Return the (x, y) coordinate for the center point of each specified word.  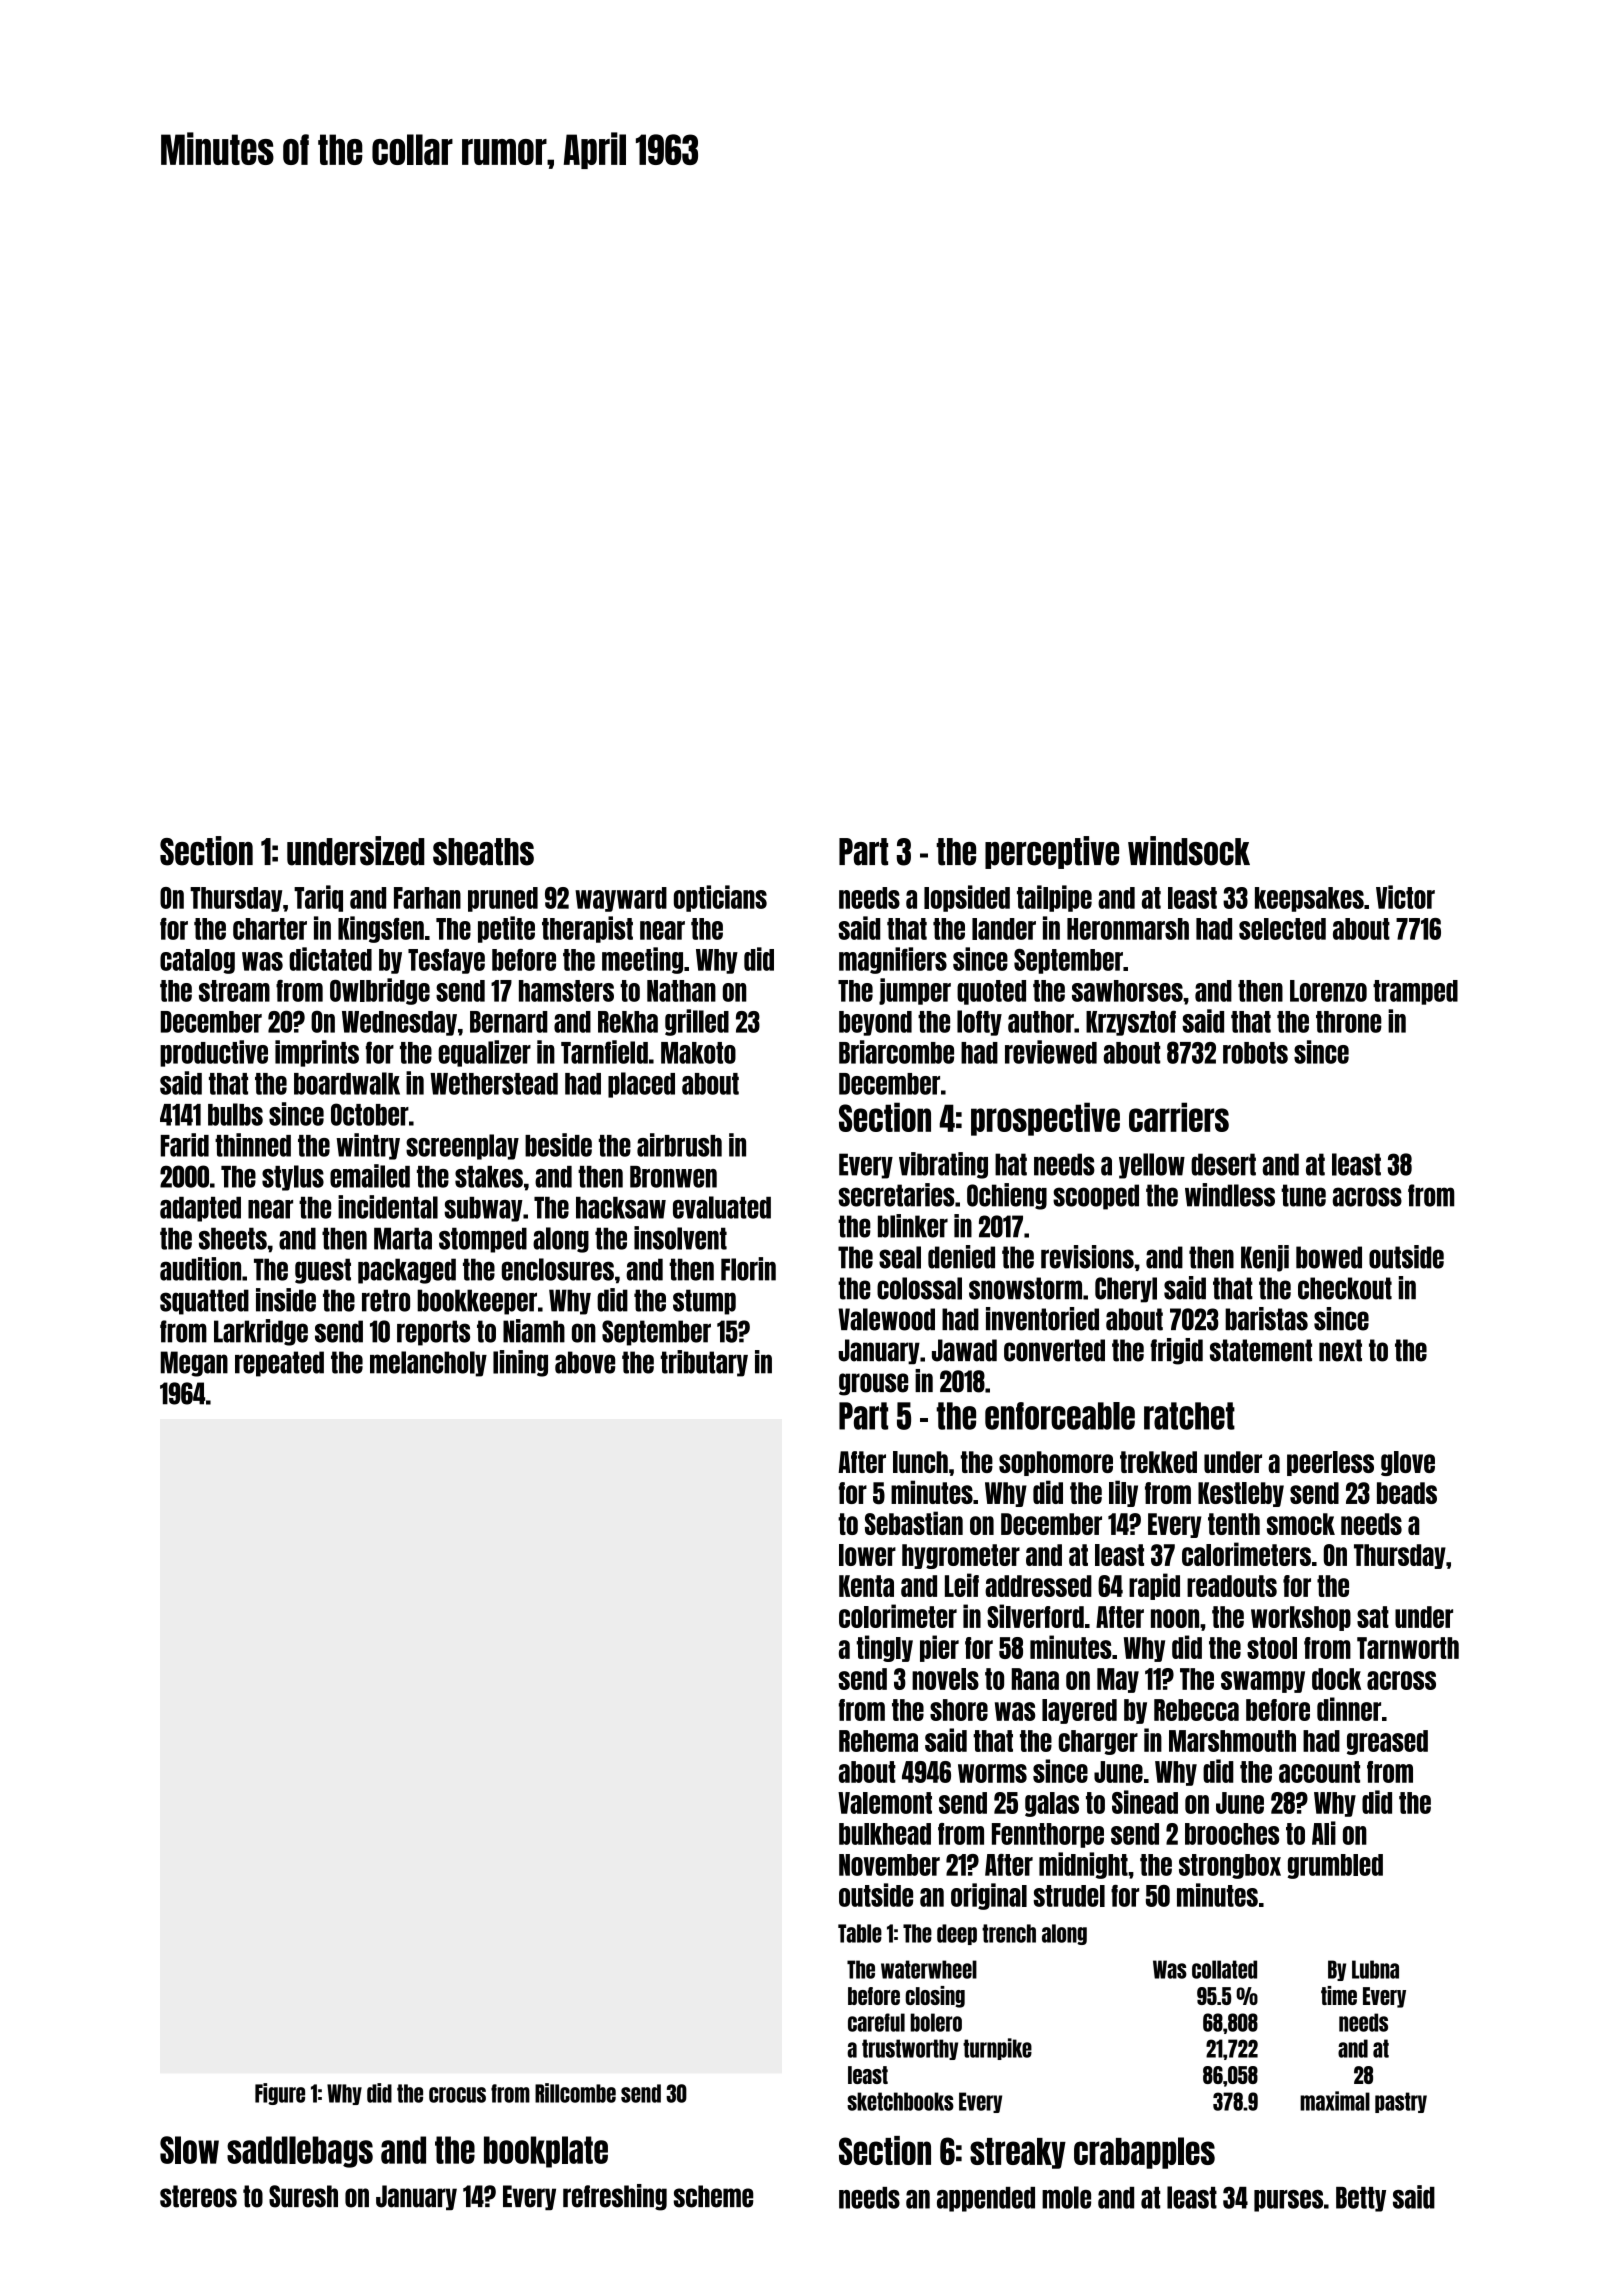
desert (1223, 1164)
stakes (489, 1177)
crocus (457, 2095)
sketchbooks (900, 2101)
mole (1066, 2197)
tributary (704, 1363)
